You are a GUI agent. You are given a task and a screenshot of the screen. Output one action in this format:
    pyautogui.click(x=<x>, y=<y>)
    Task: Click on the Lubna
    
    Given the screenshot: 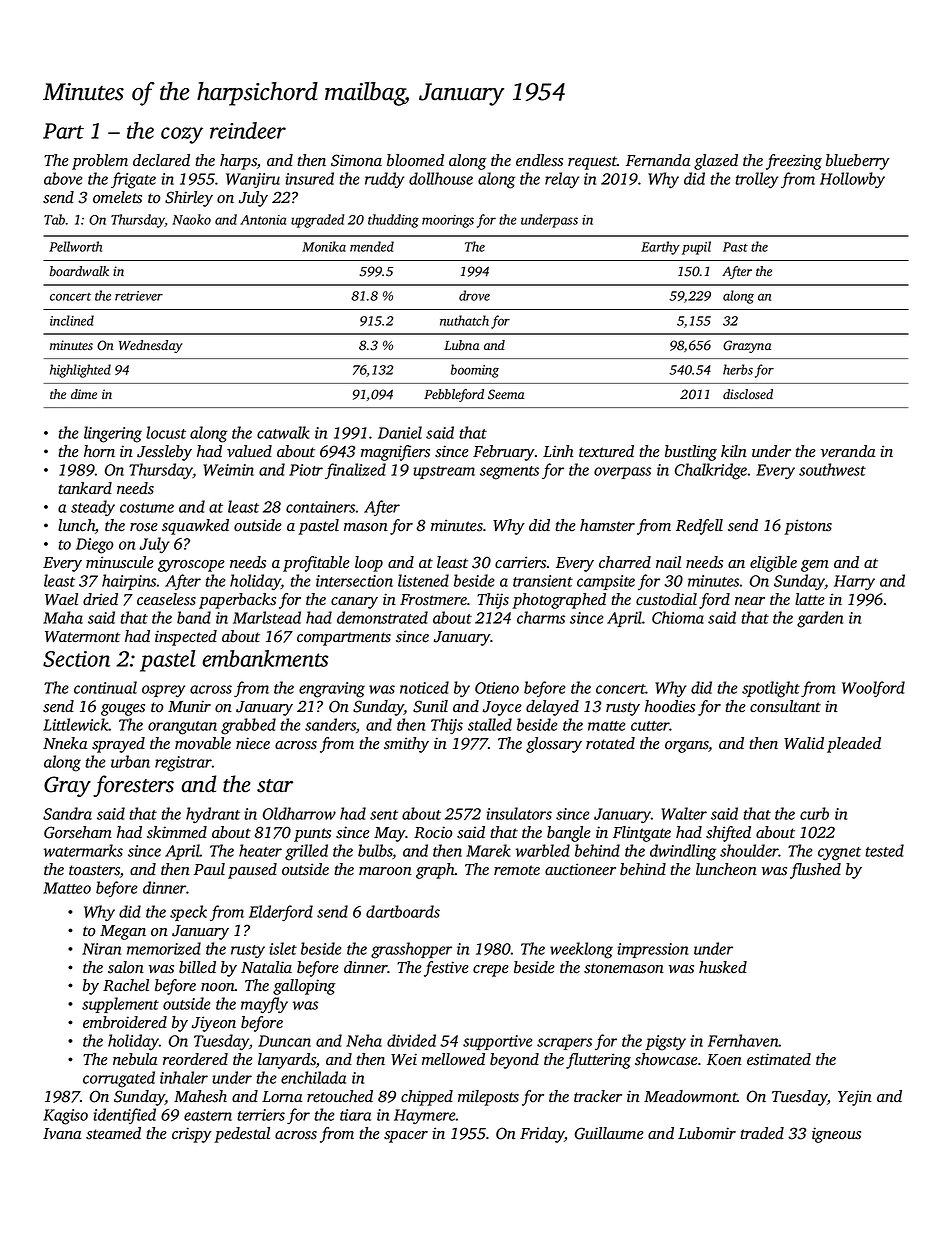 What is the action you would take?
    pyautogui.click(x=461, y=345)
